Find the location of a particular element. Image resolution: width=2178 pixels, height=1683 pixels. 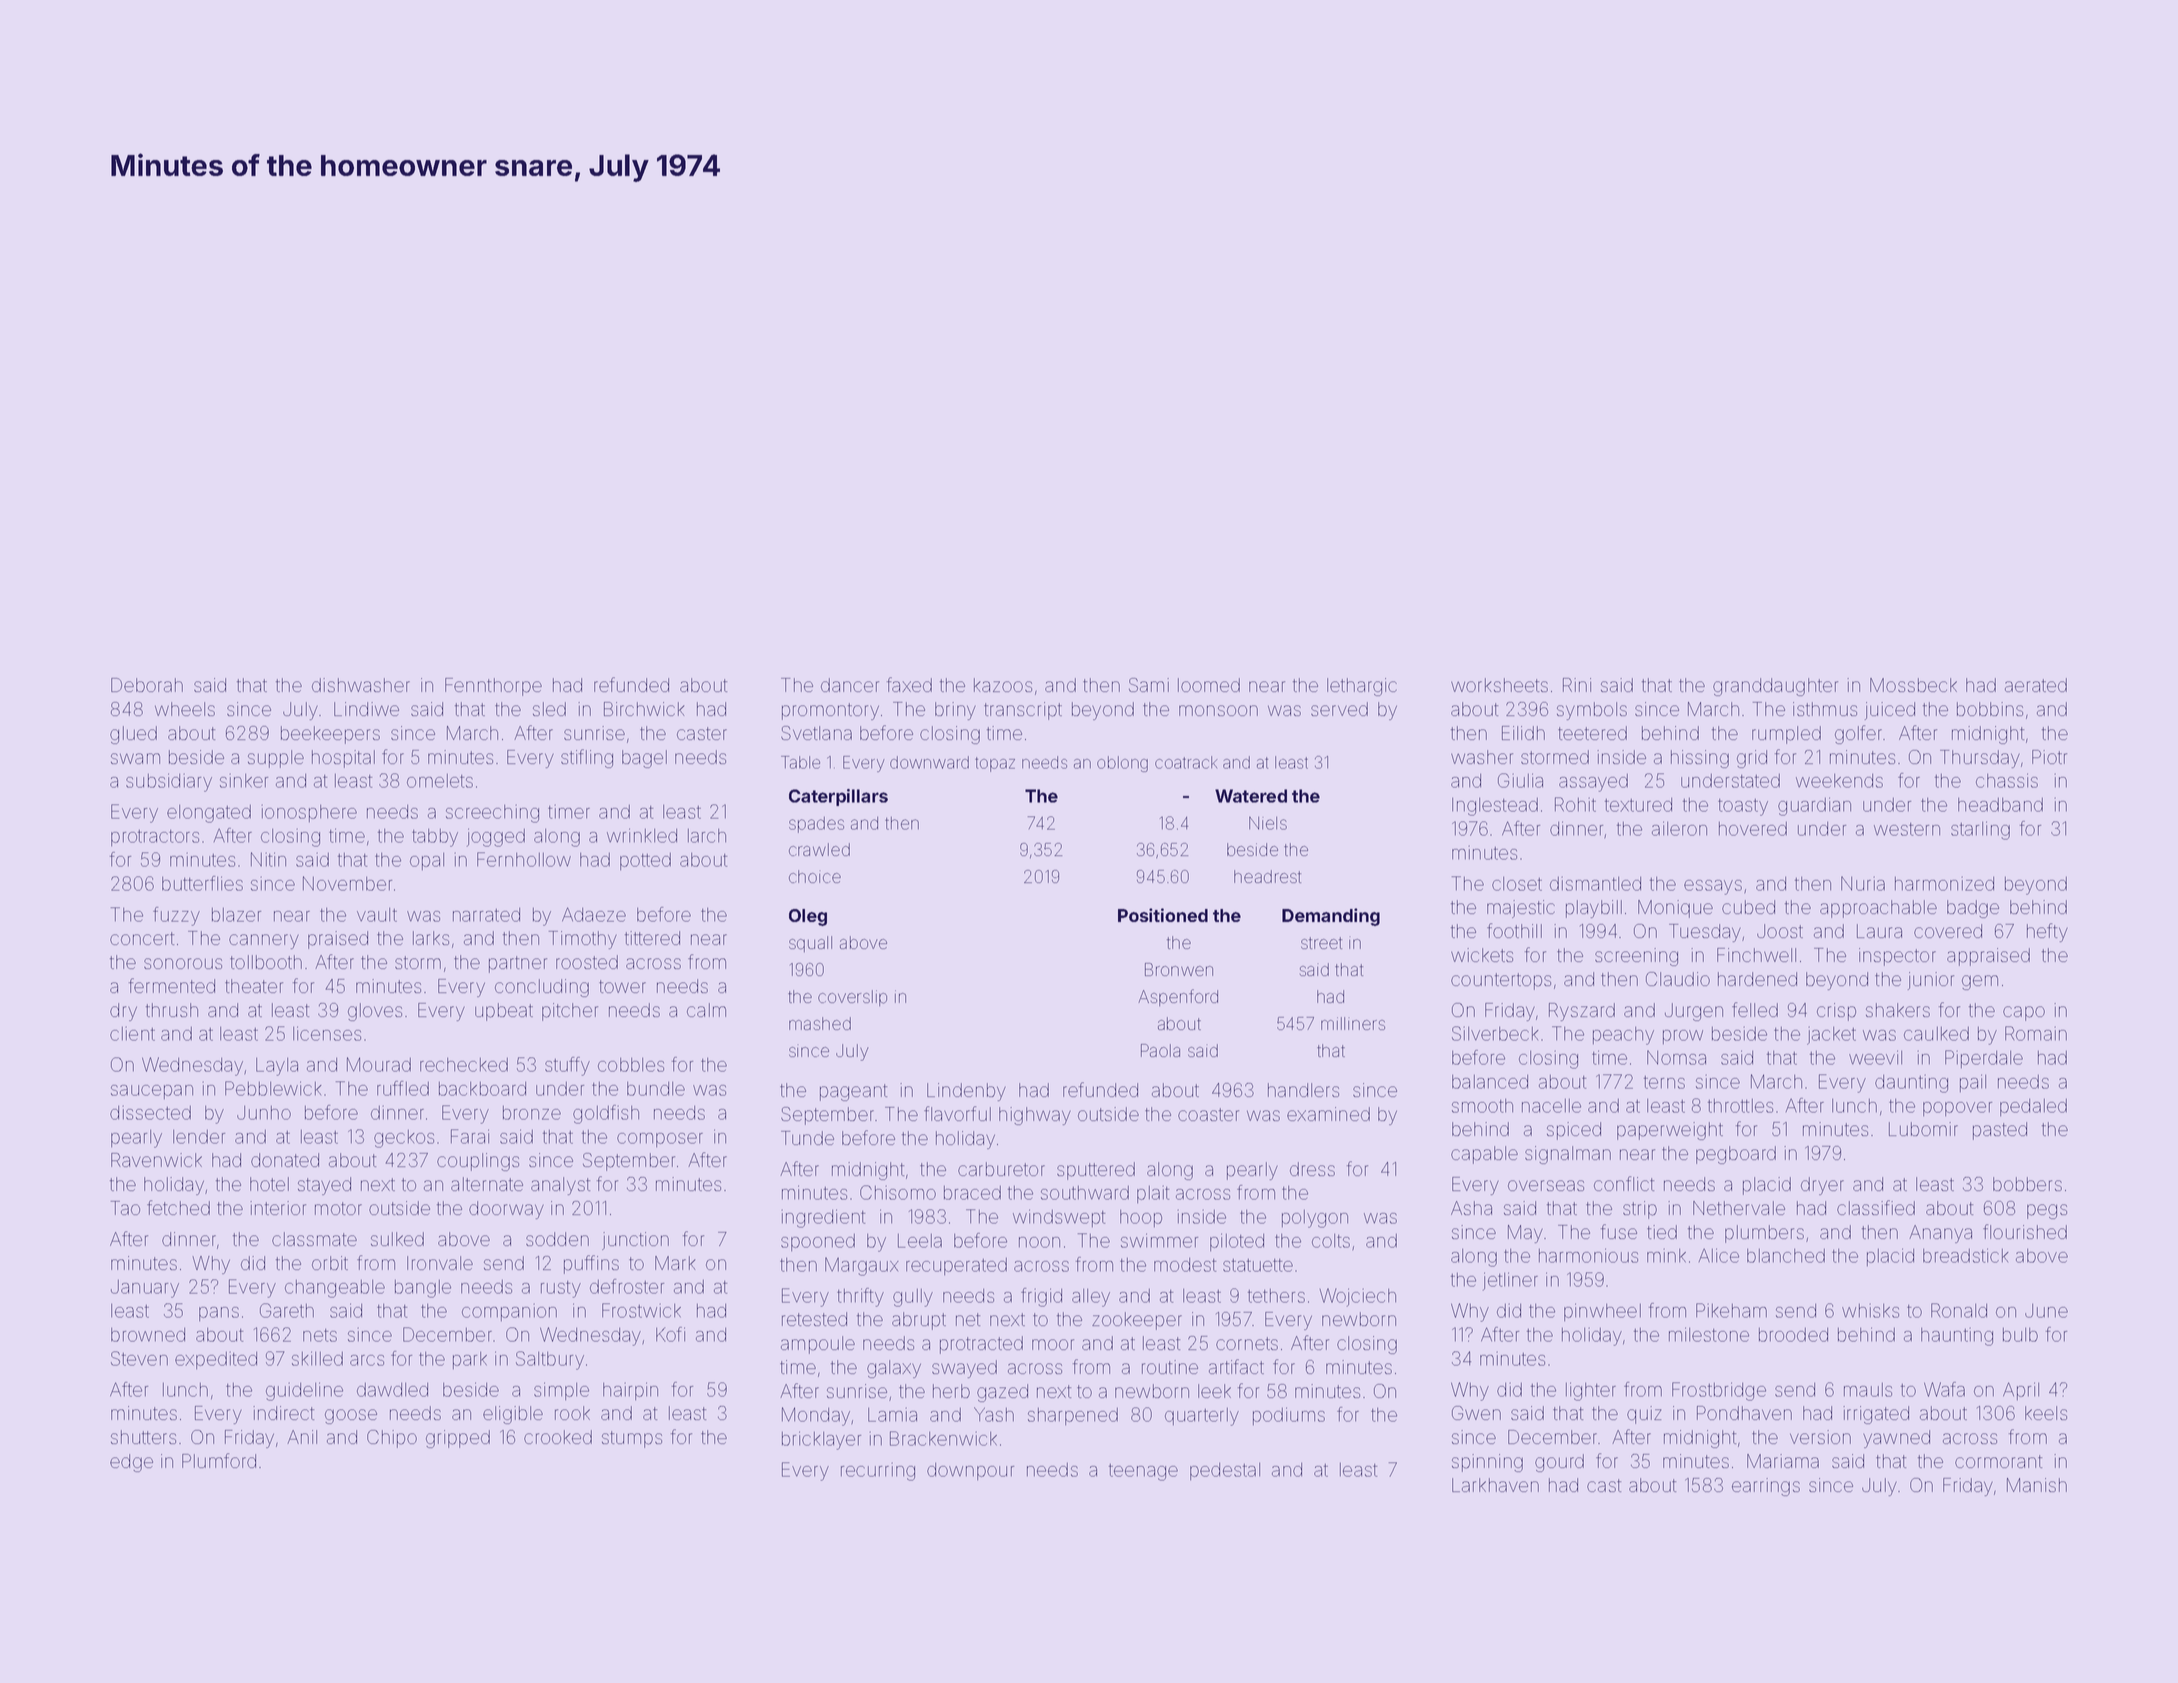

Fennthorpe is located at coordinates (493, 687).
